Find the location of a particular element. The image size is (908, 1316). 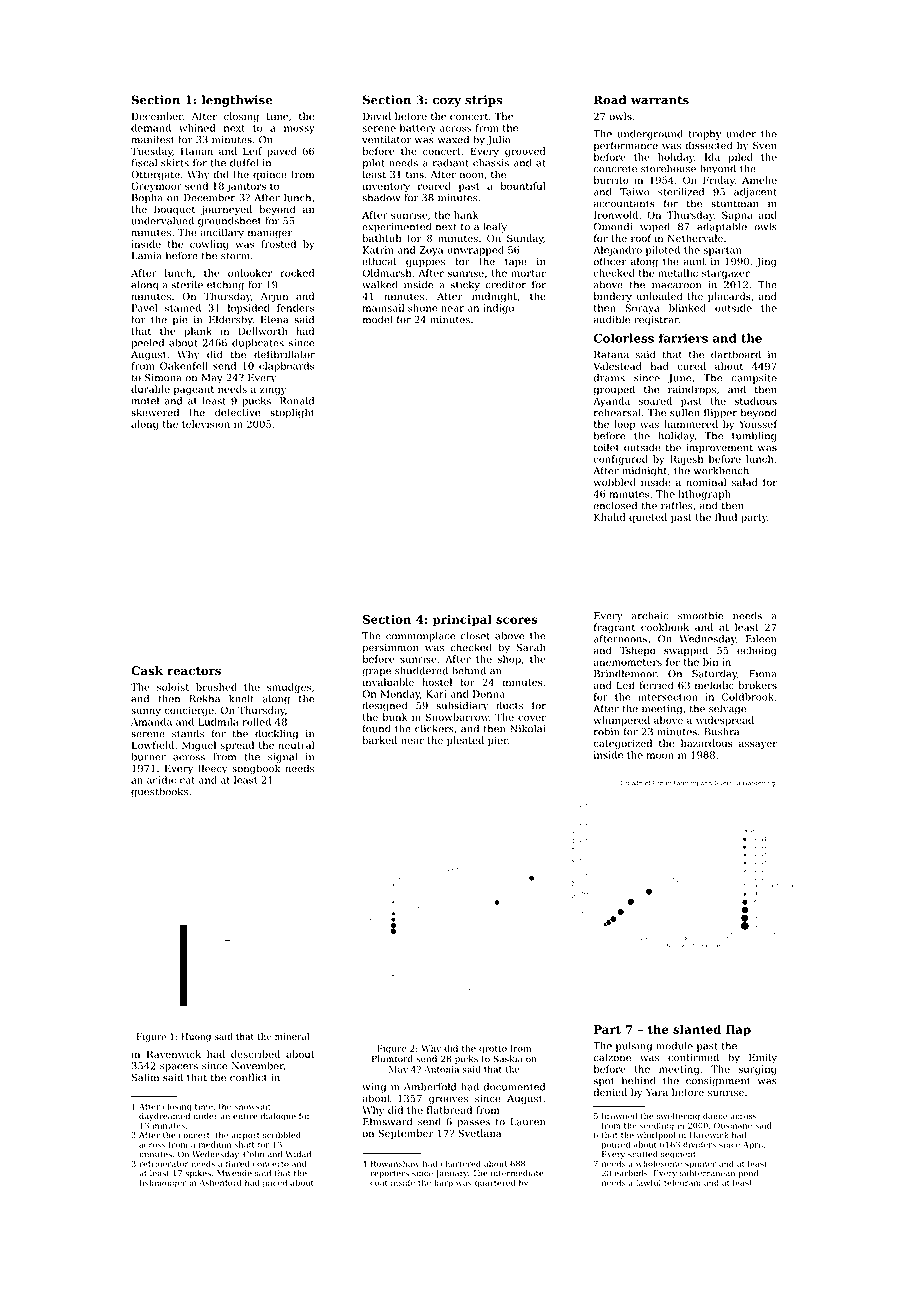

Sven is located at coordinates (765, 145).
